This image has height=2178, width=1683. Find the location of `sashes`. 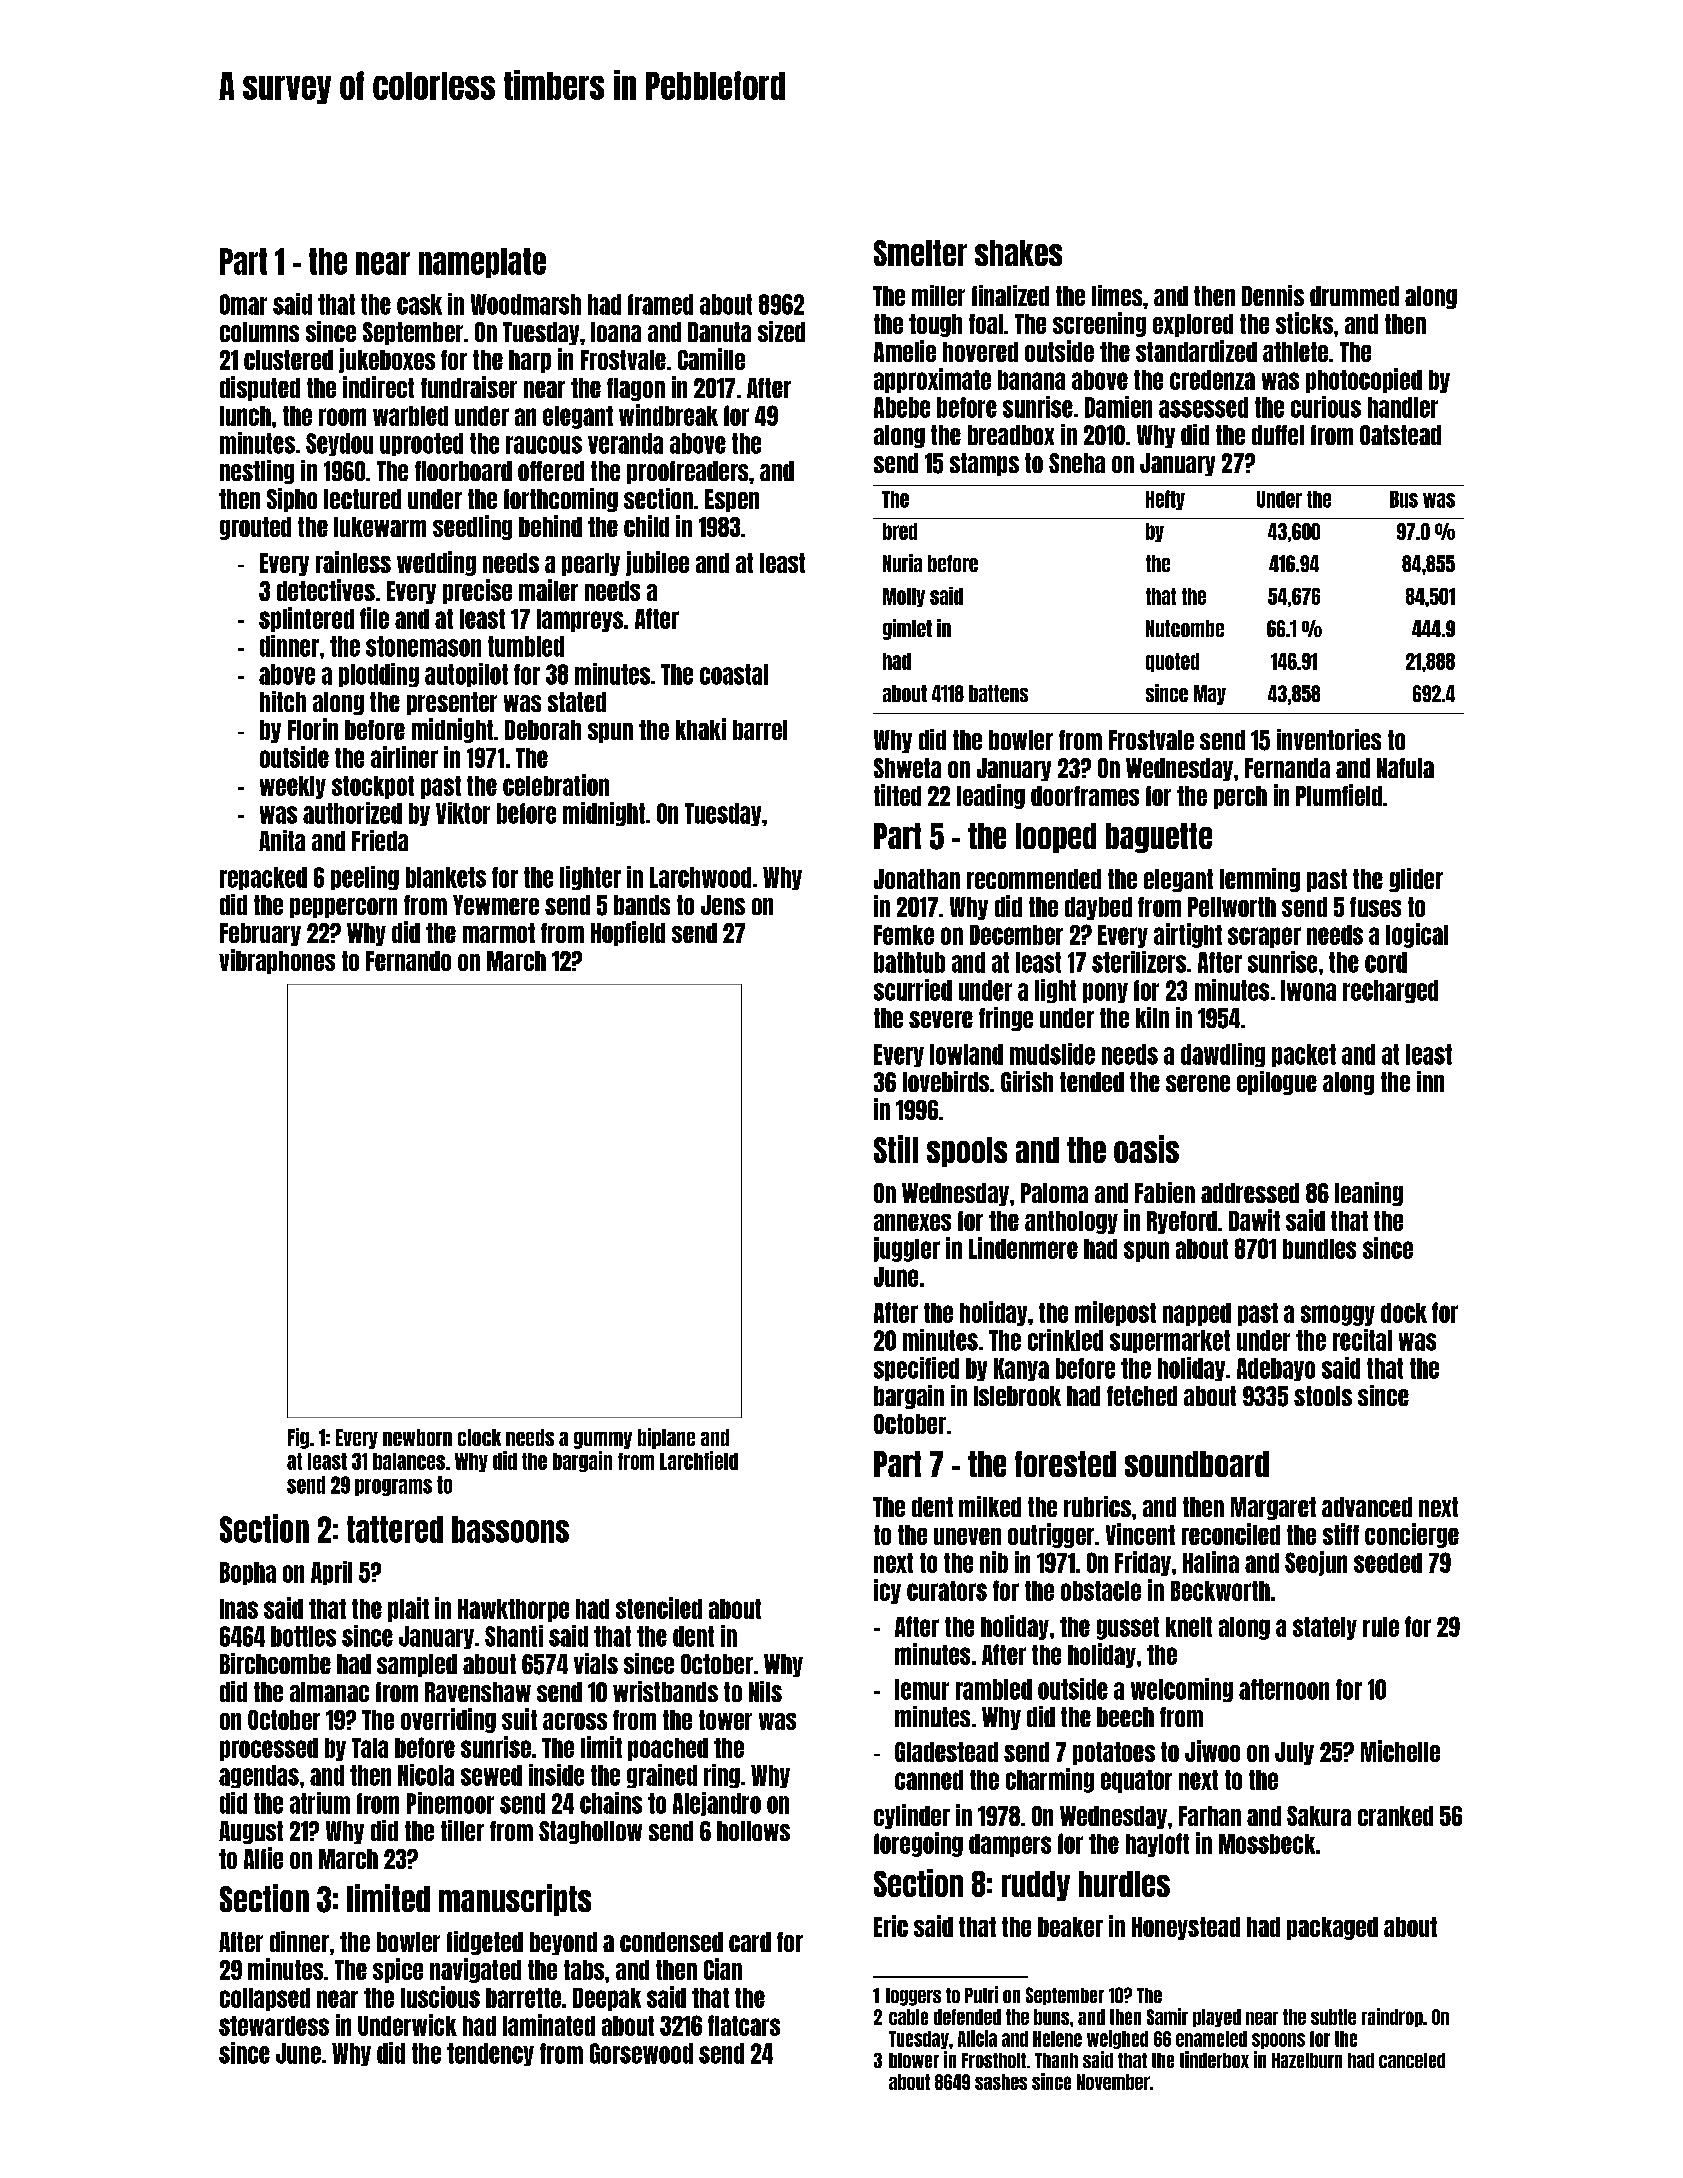

sashes is located at coordinates (1001, 2082).
